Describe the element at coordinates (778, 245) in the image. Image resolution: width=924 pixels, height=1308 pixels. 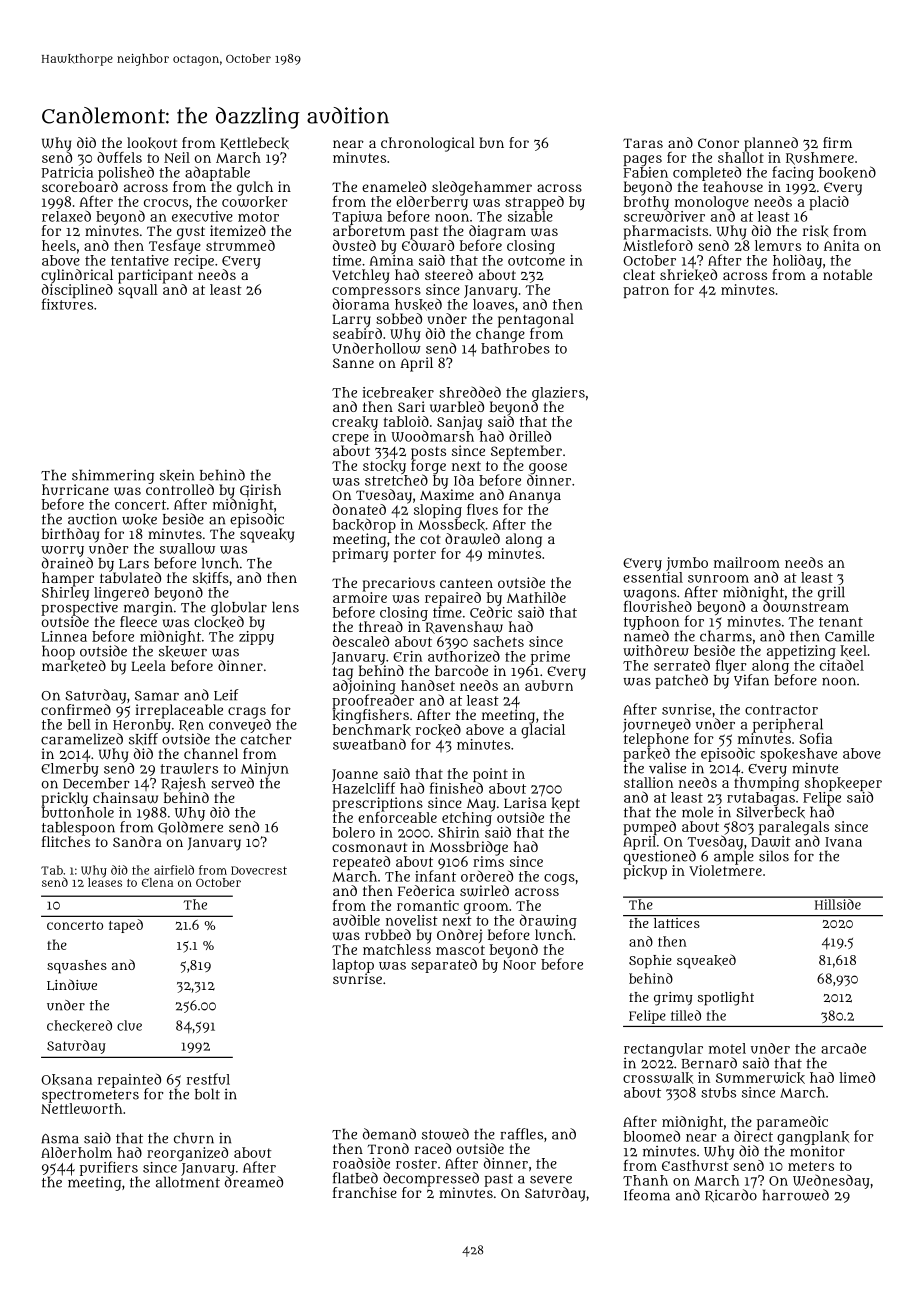
I see `lemurs` at that location.
